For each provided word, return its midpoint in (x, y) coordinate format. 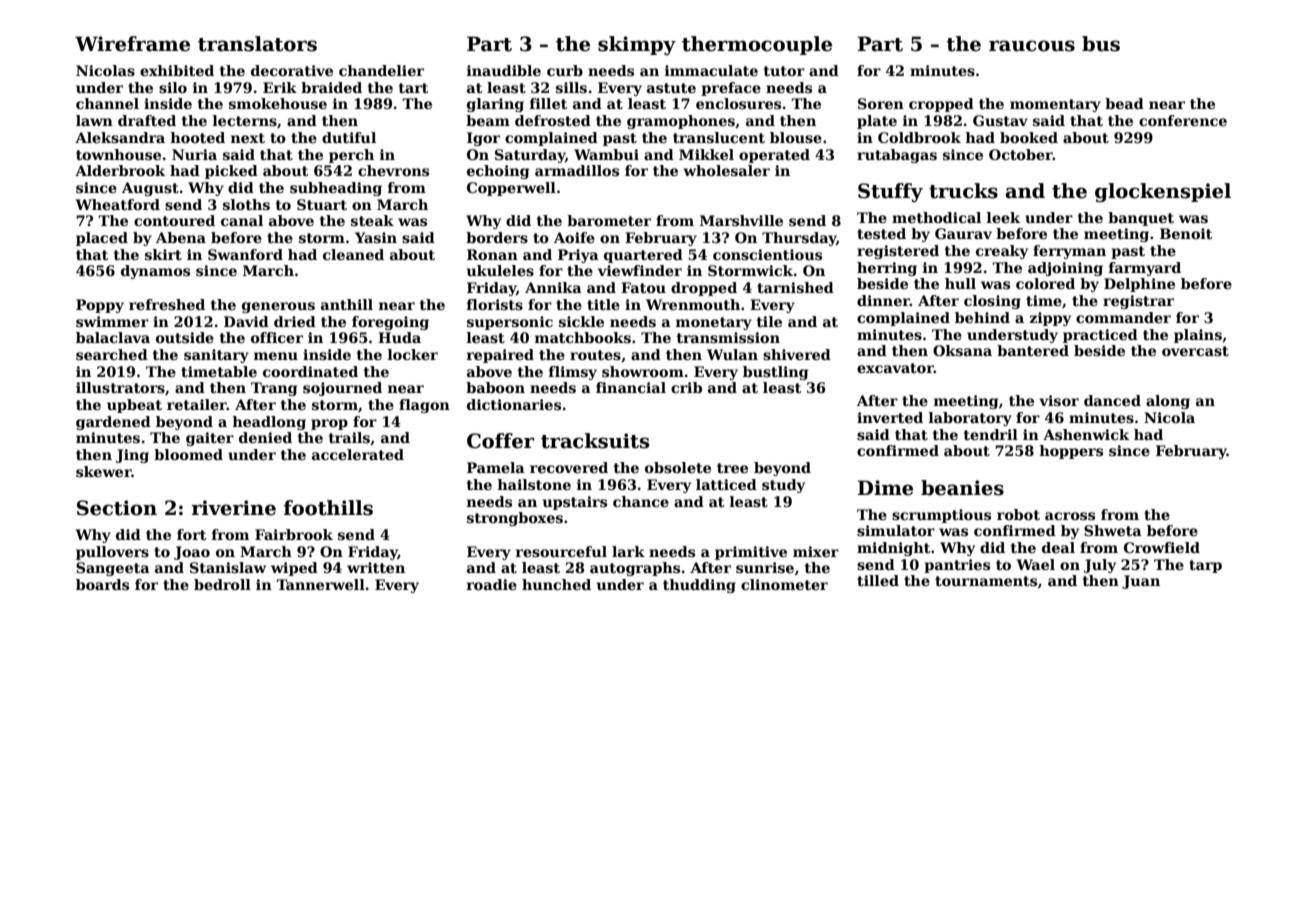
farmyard (1145, 269)
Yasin (376, 237)
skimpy (637, 45)
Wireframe (132, 44)
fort (191, 534)
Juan (1141, 582)
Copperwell (511, 189)
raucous (1032, 46)
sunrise (765, 567)
